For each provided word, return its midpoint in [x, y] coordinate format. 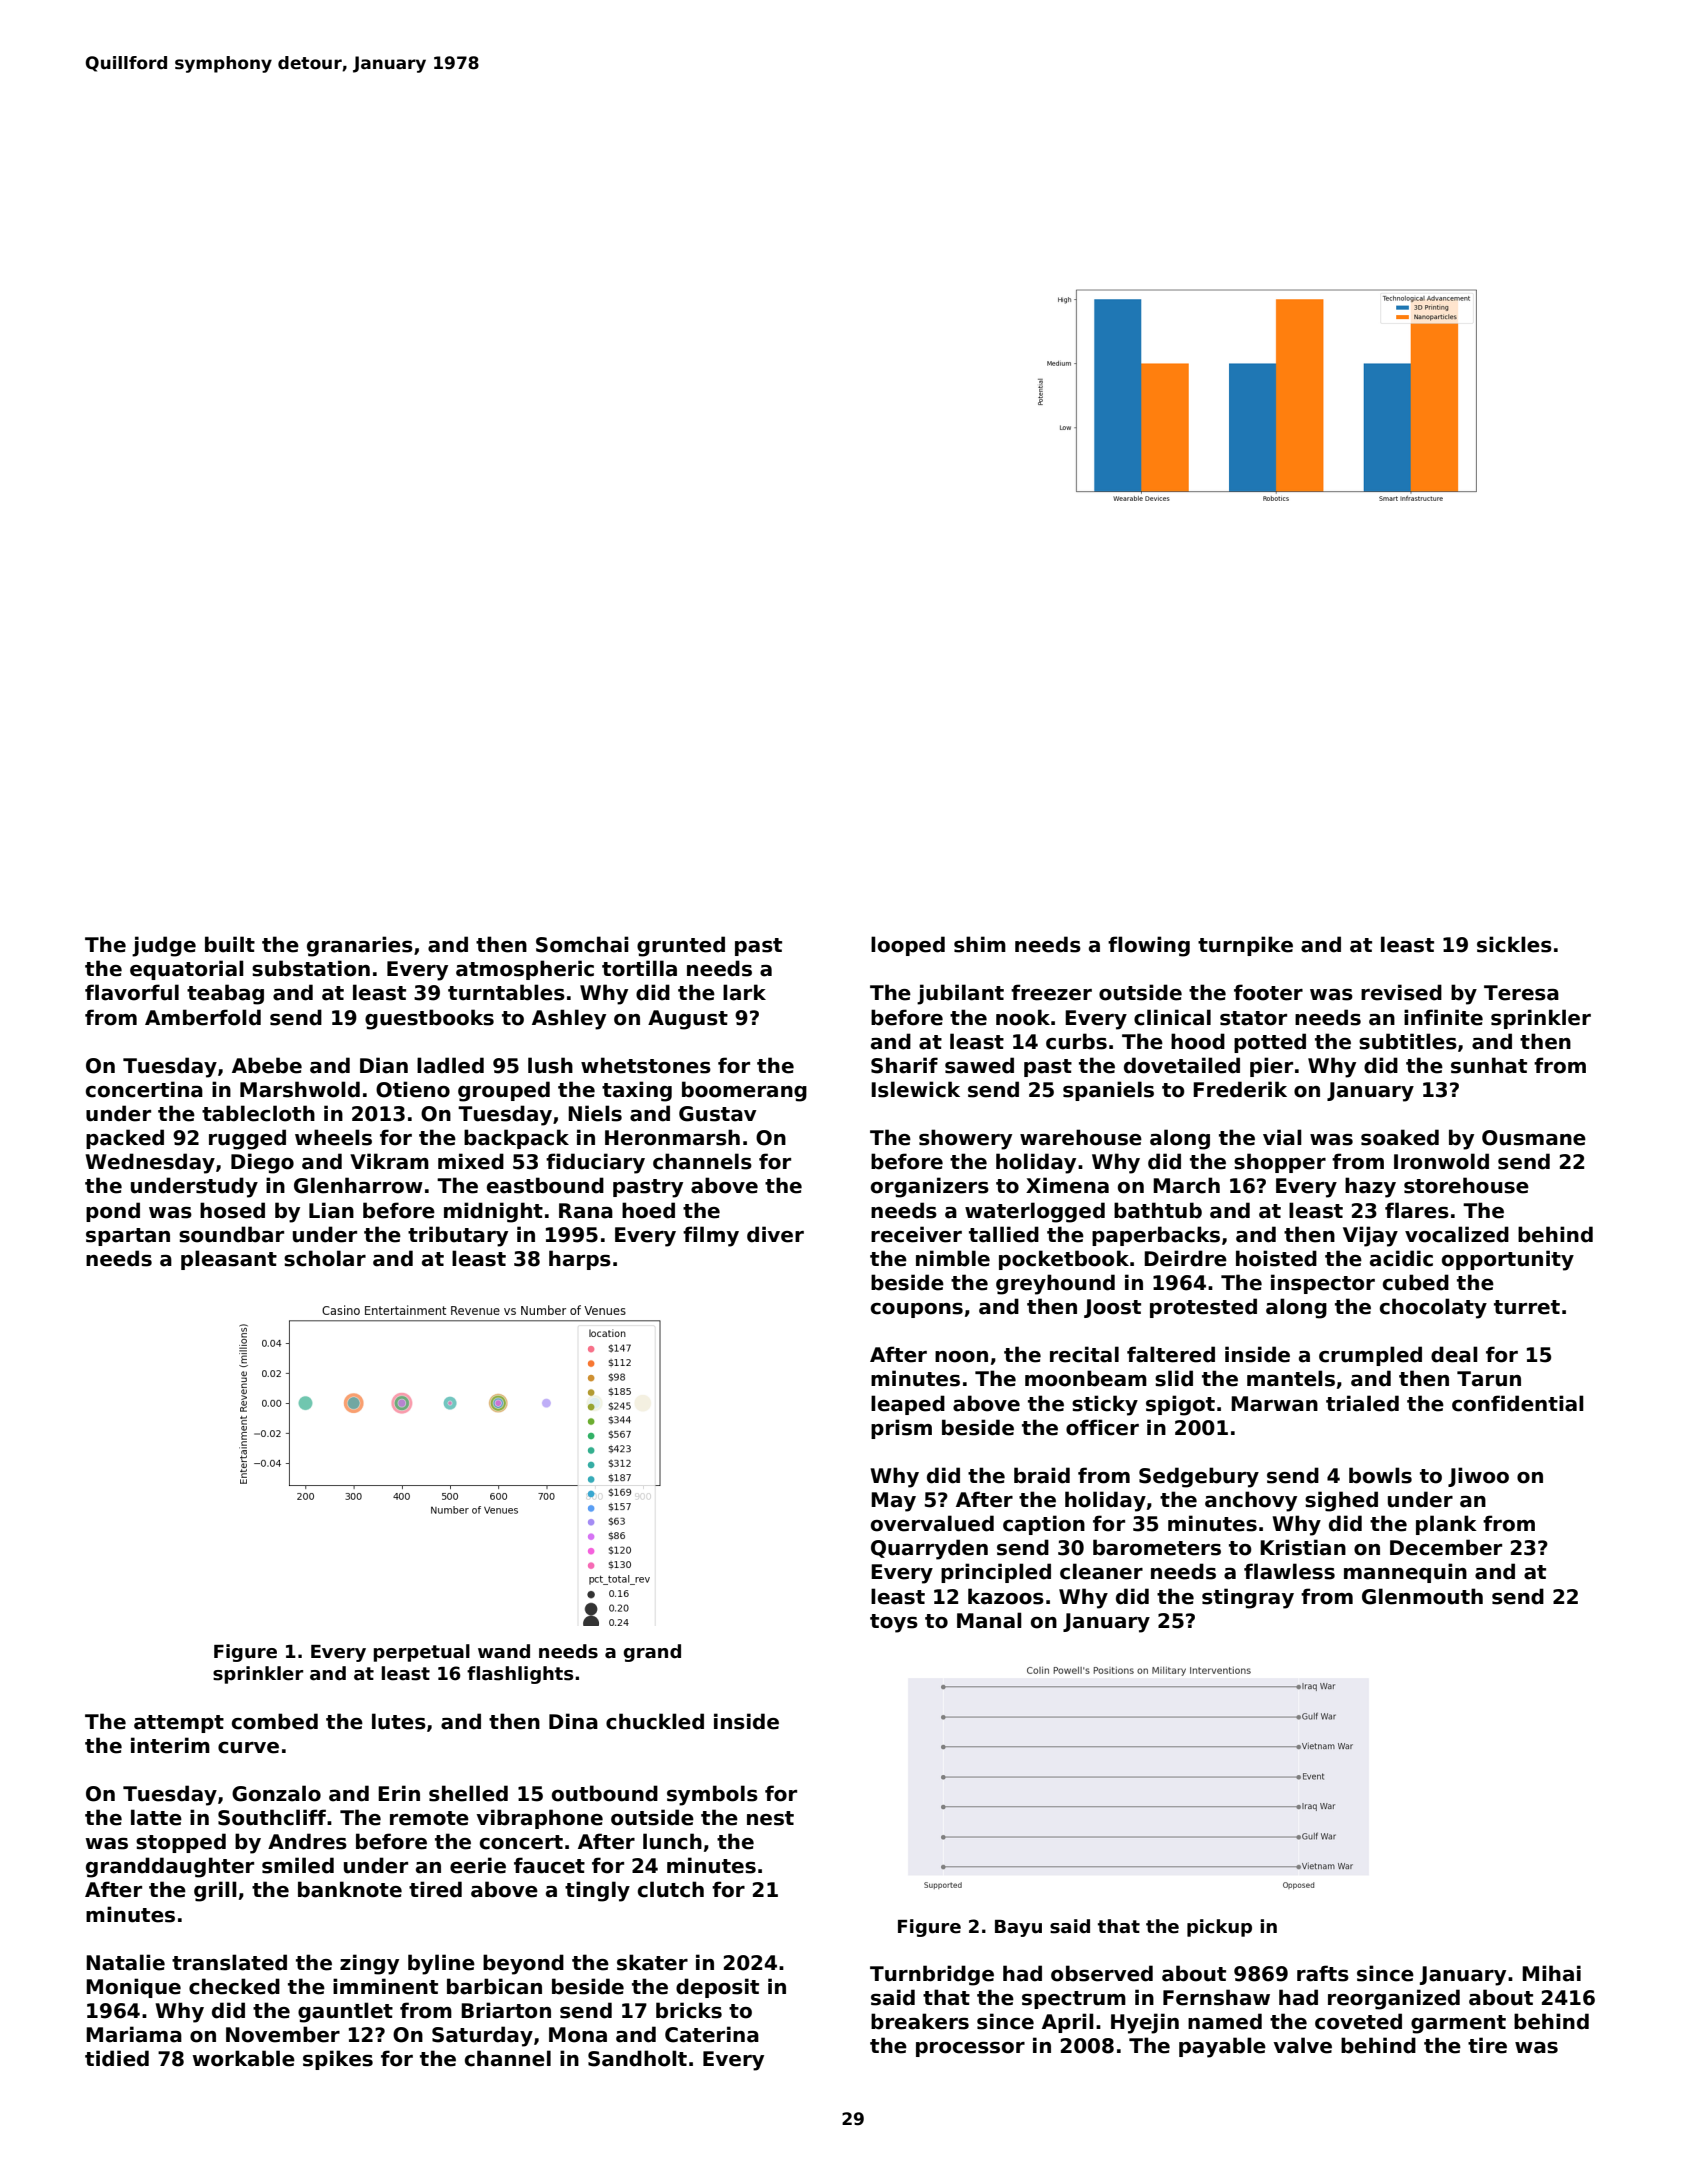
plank [1446, 1525]
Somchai [582, 944]
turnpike [1245, 946]
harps [580, 1260]
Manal [989, 1620]
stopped [181, 1843]
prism [901, 1429]
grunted [681, 946]
